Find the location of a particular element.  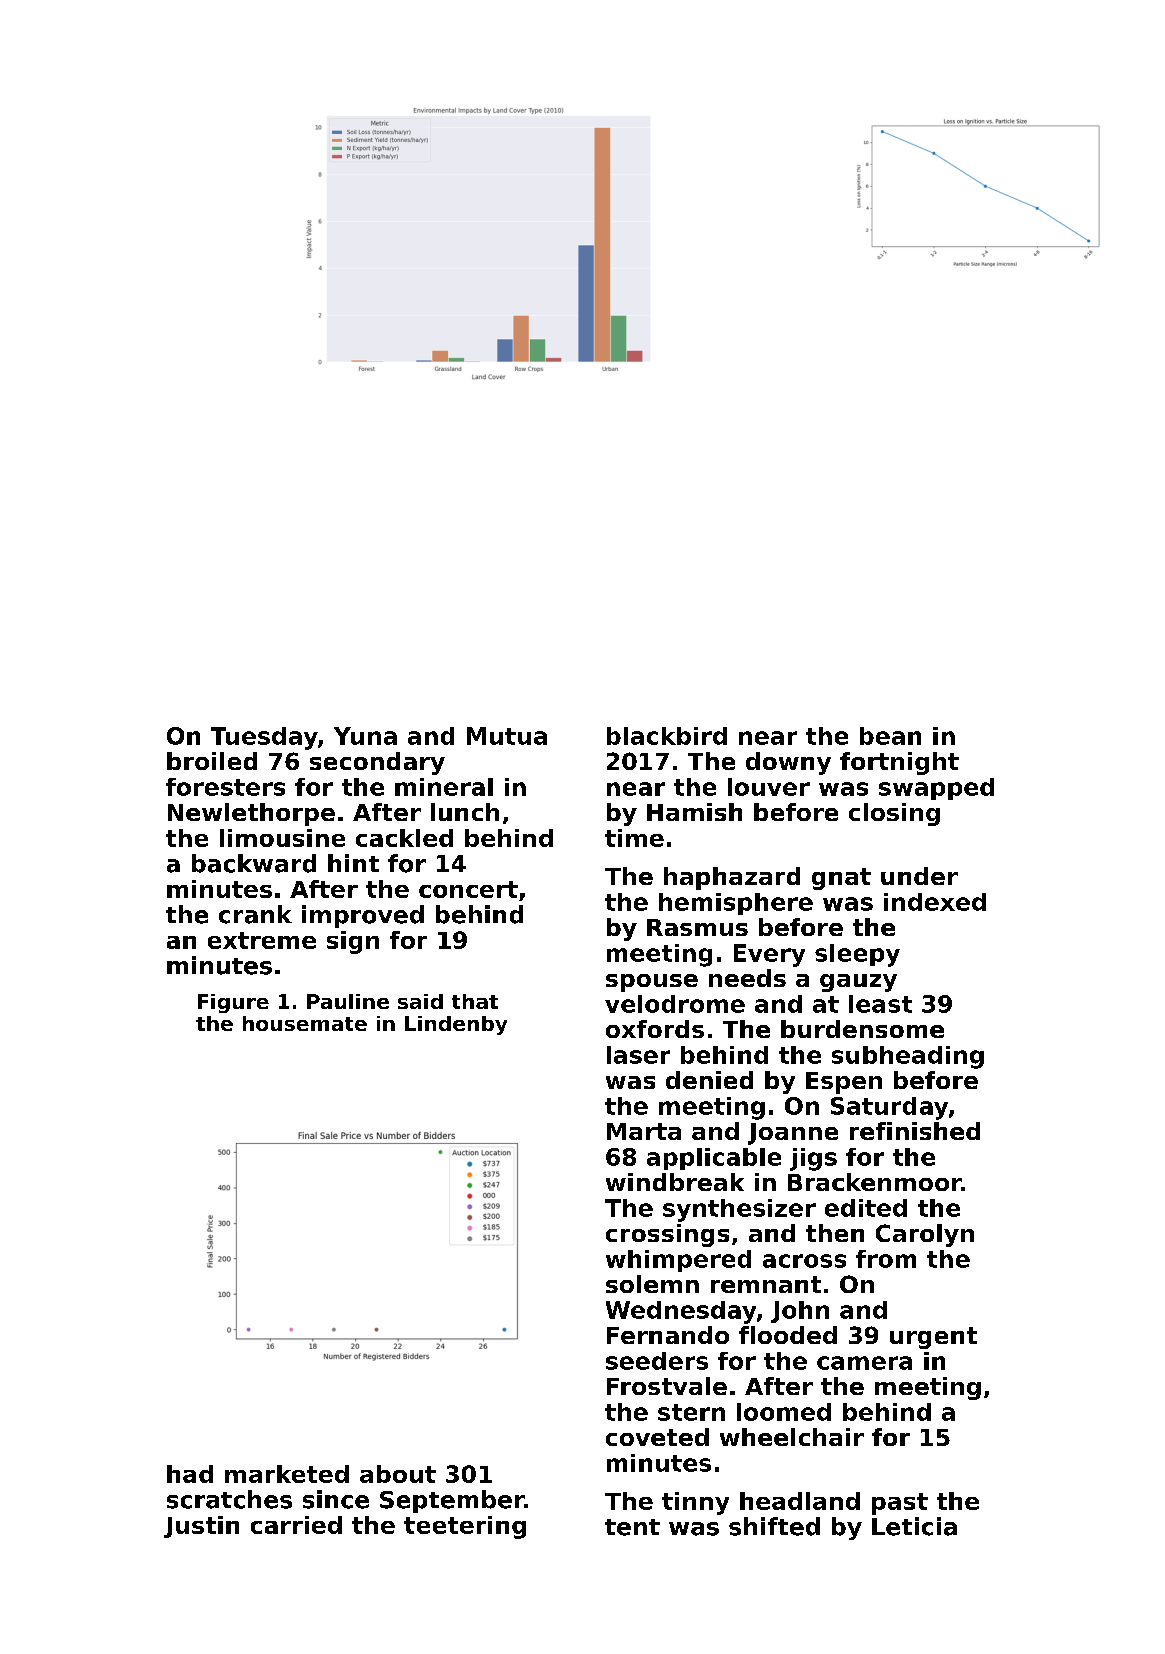

from is located at coordinates (886, 1259).
